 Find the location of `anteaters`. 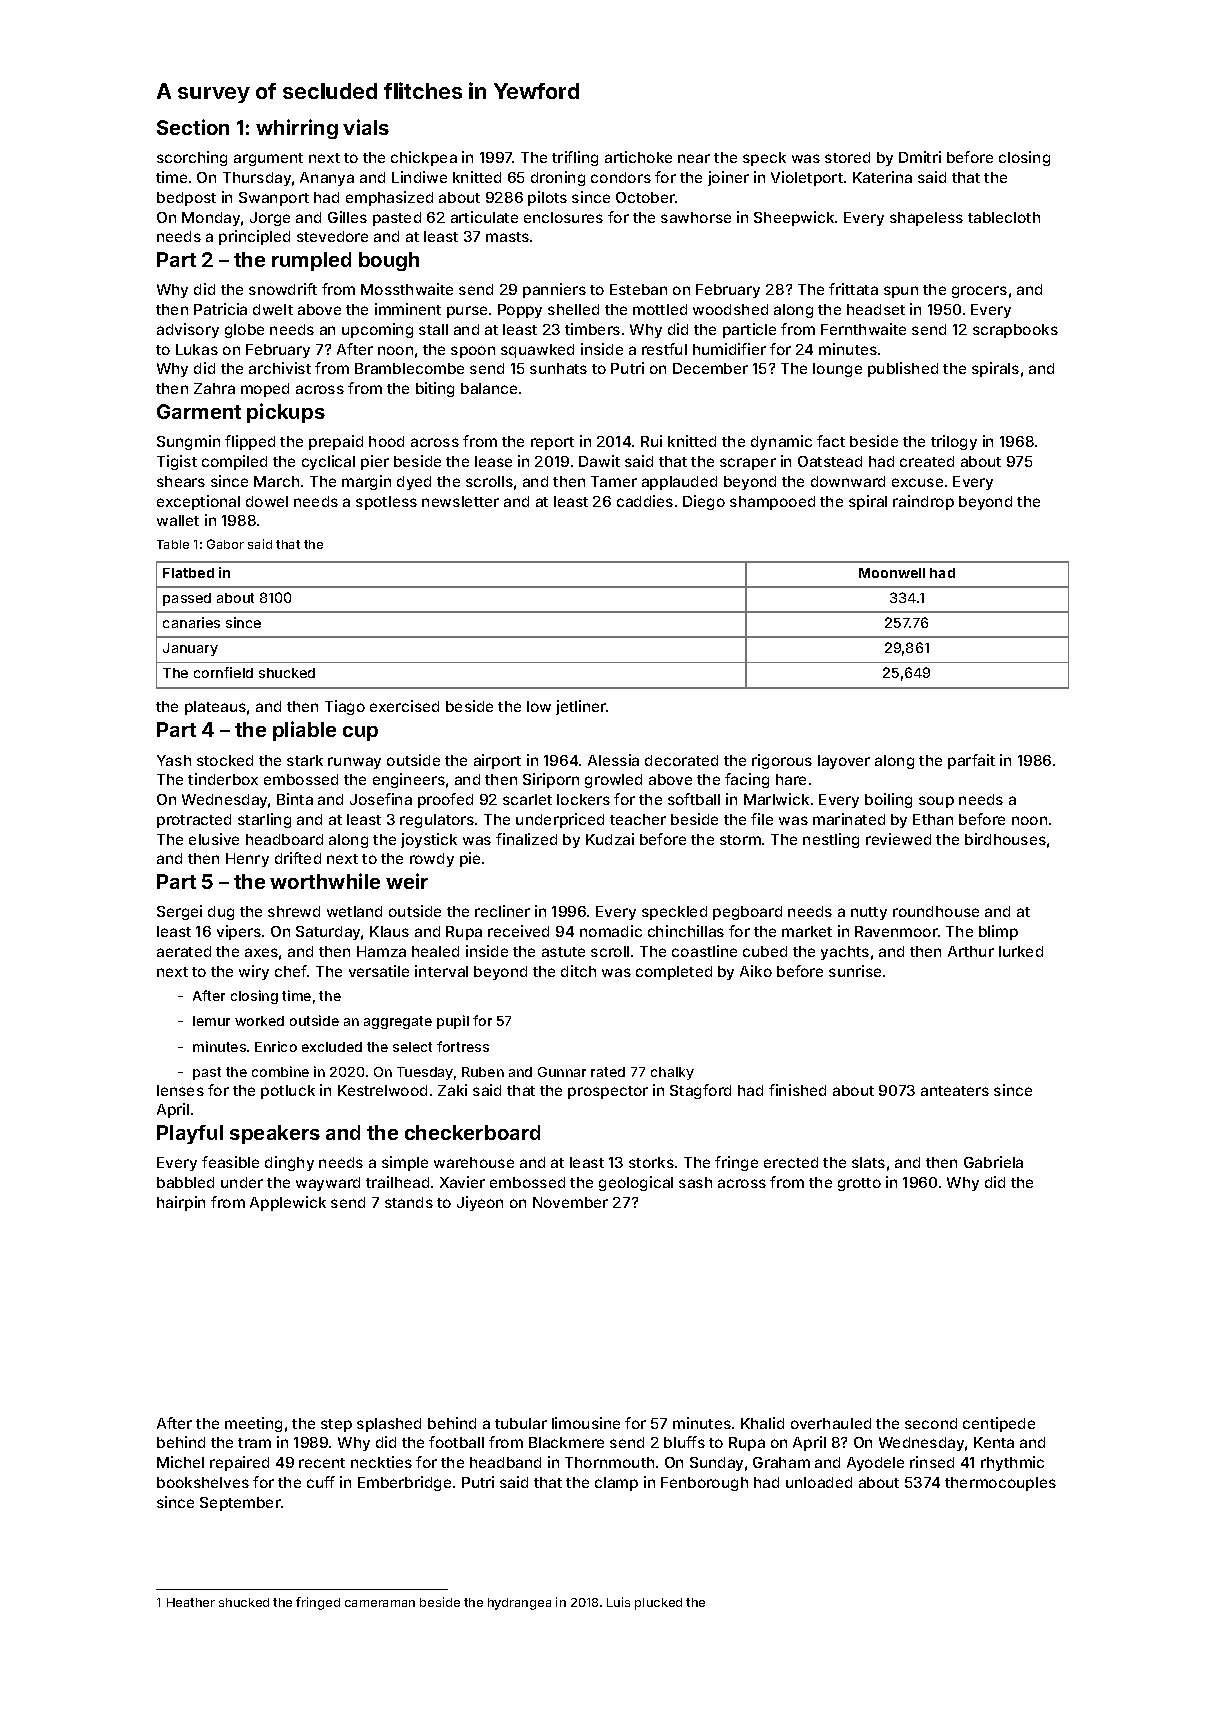

anteaters is located at coordinates (955, 1091).
